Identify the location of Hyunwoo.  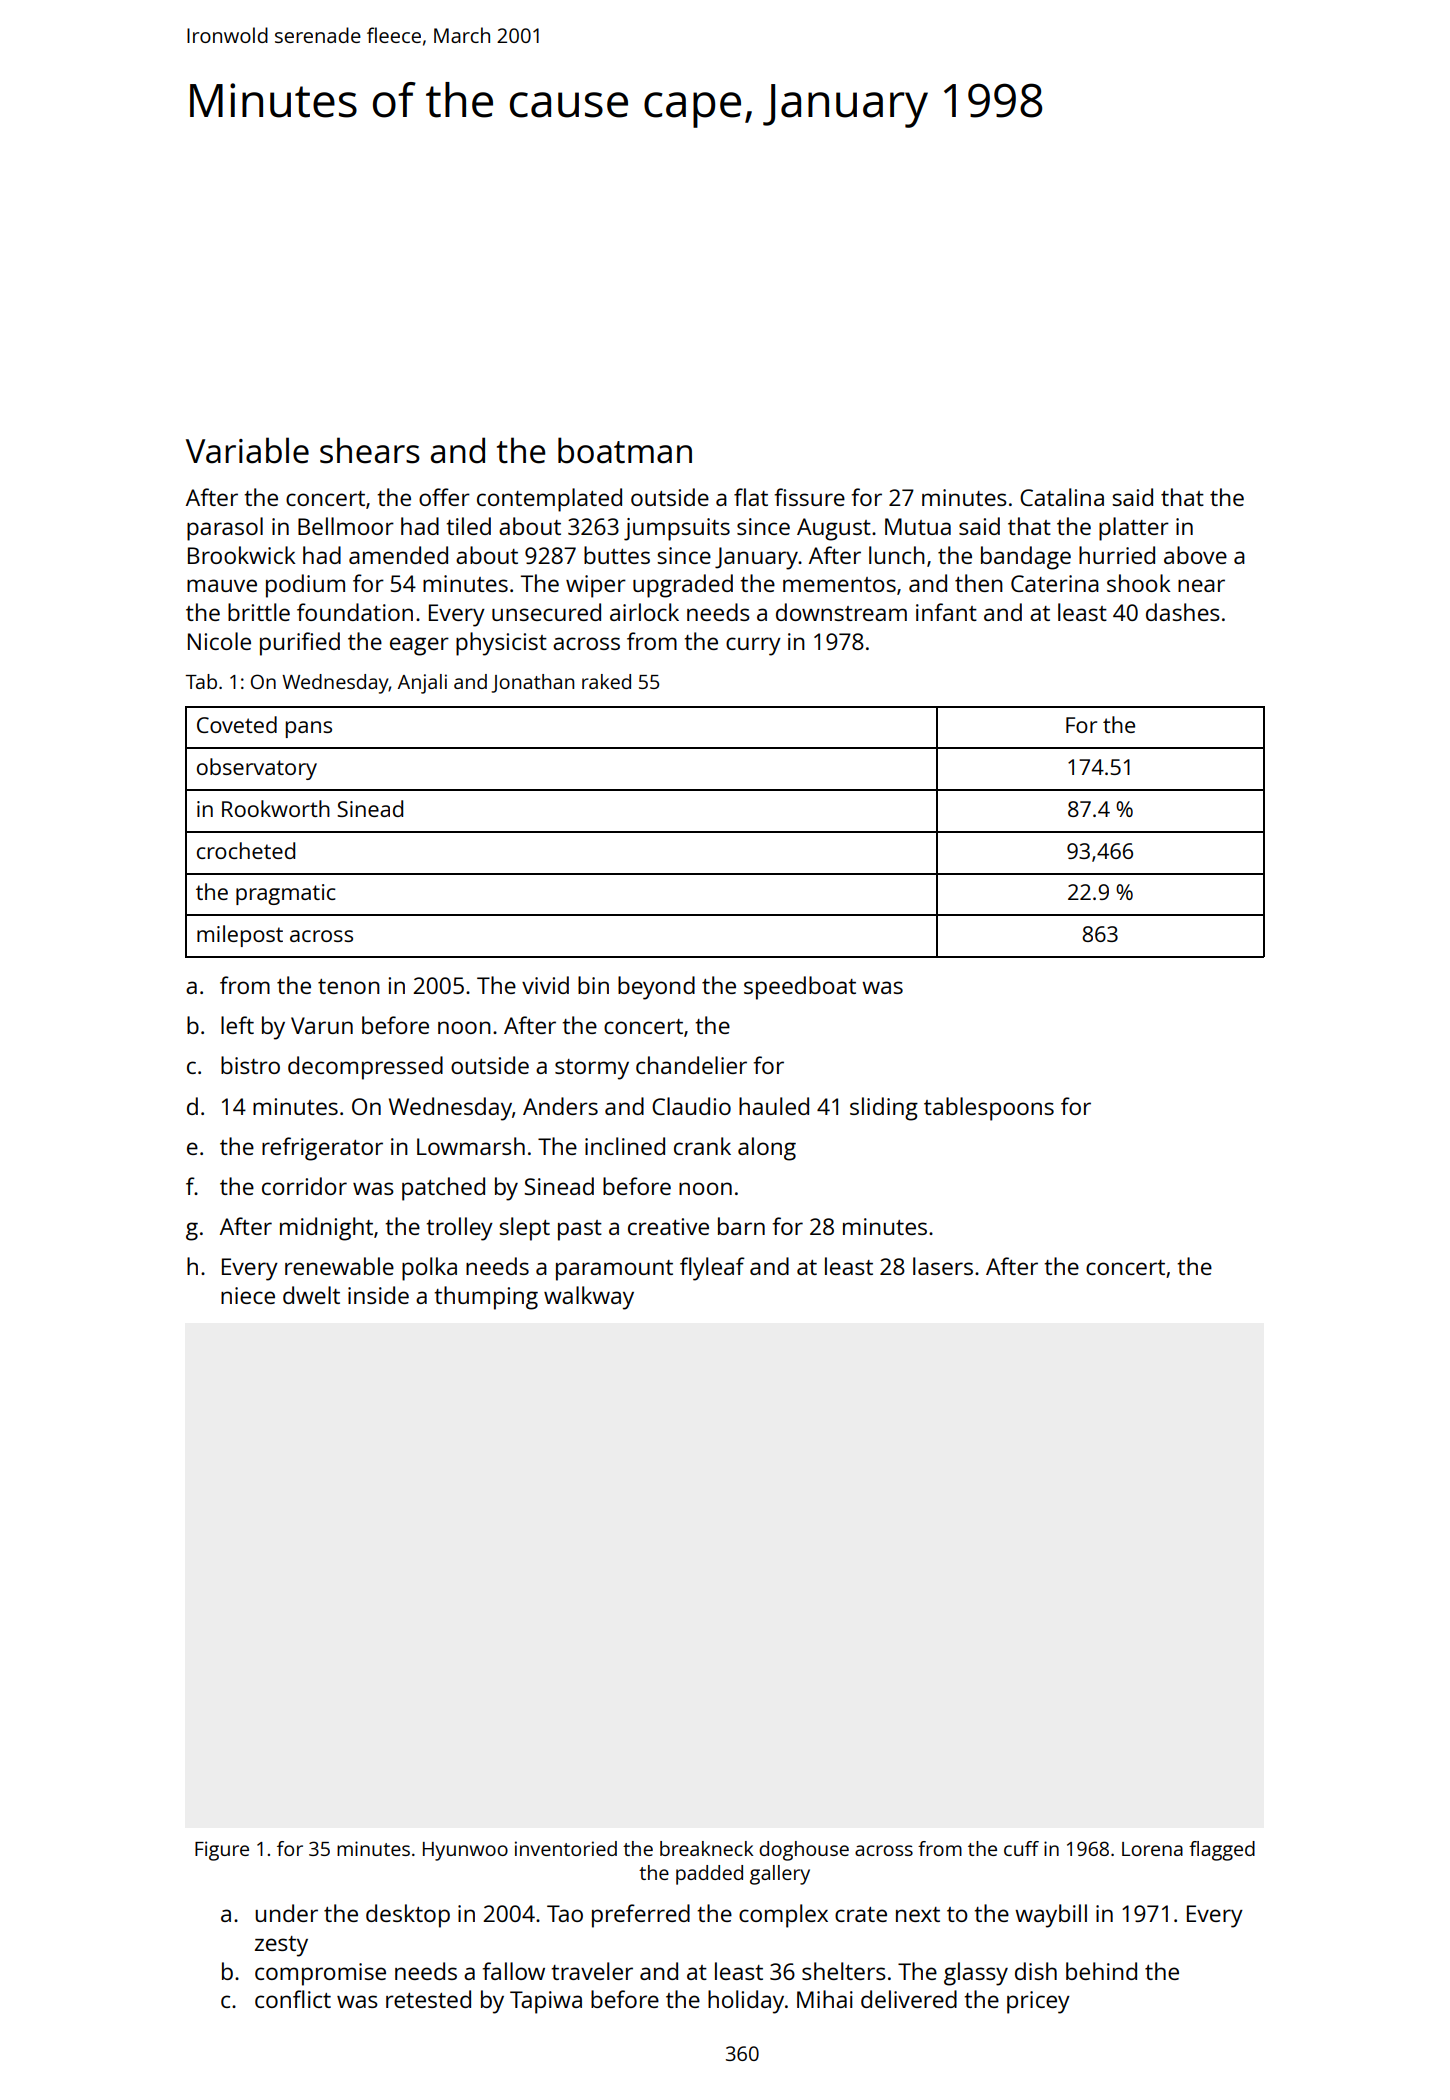
(465, 1851).
